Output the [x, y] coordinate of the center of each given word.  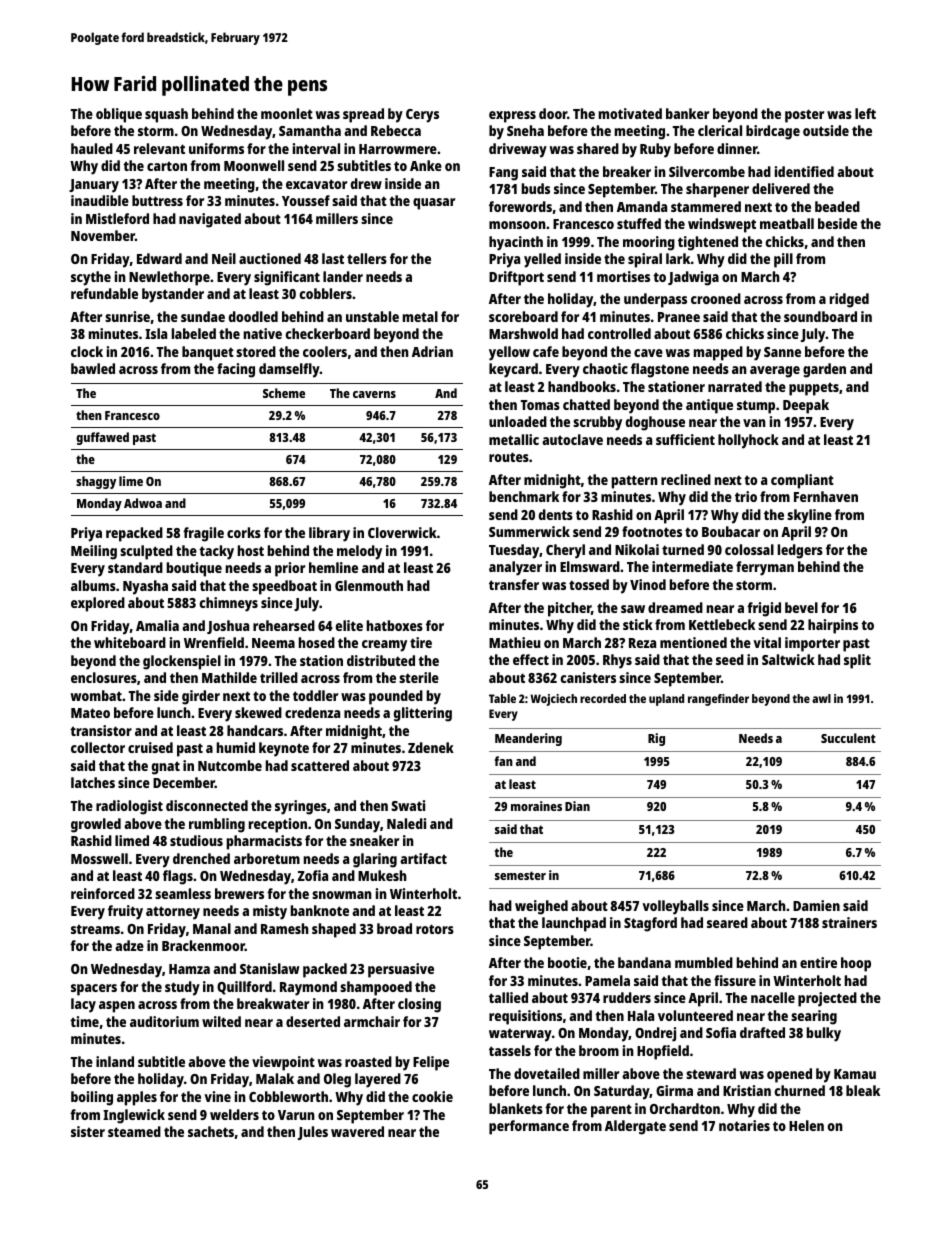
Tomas [540, 405]
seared [727, 922]
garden [824, 370]
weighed [541, 907]
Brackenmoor [203, 945]
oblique [119, 115]
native [263, 333]
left [865, 113]
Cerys [422, 116]
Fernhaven [826, 496]
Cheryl [565, 551]
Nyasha [145, 587]
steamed [134, 1131]
